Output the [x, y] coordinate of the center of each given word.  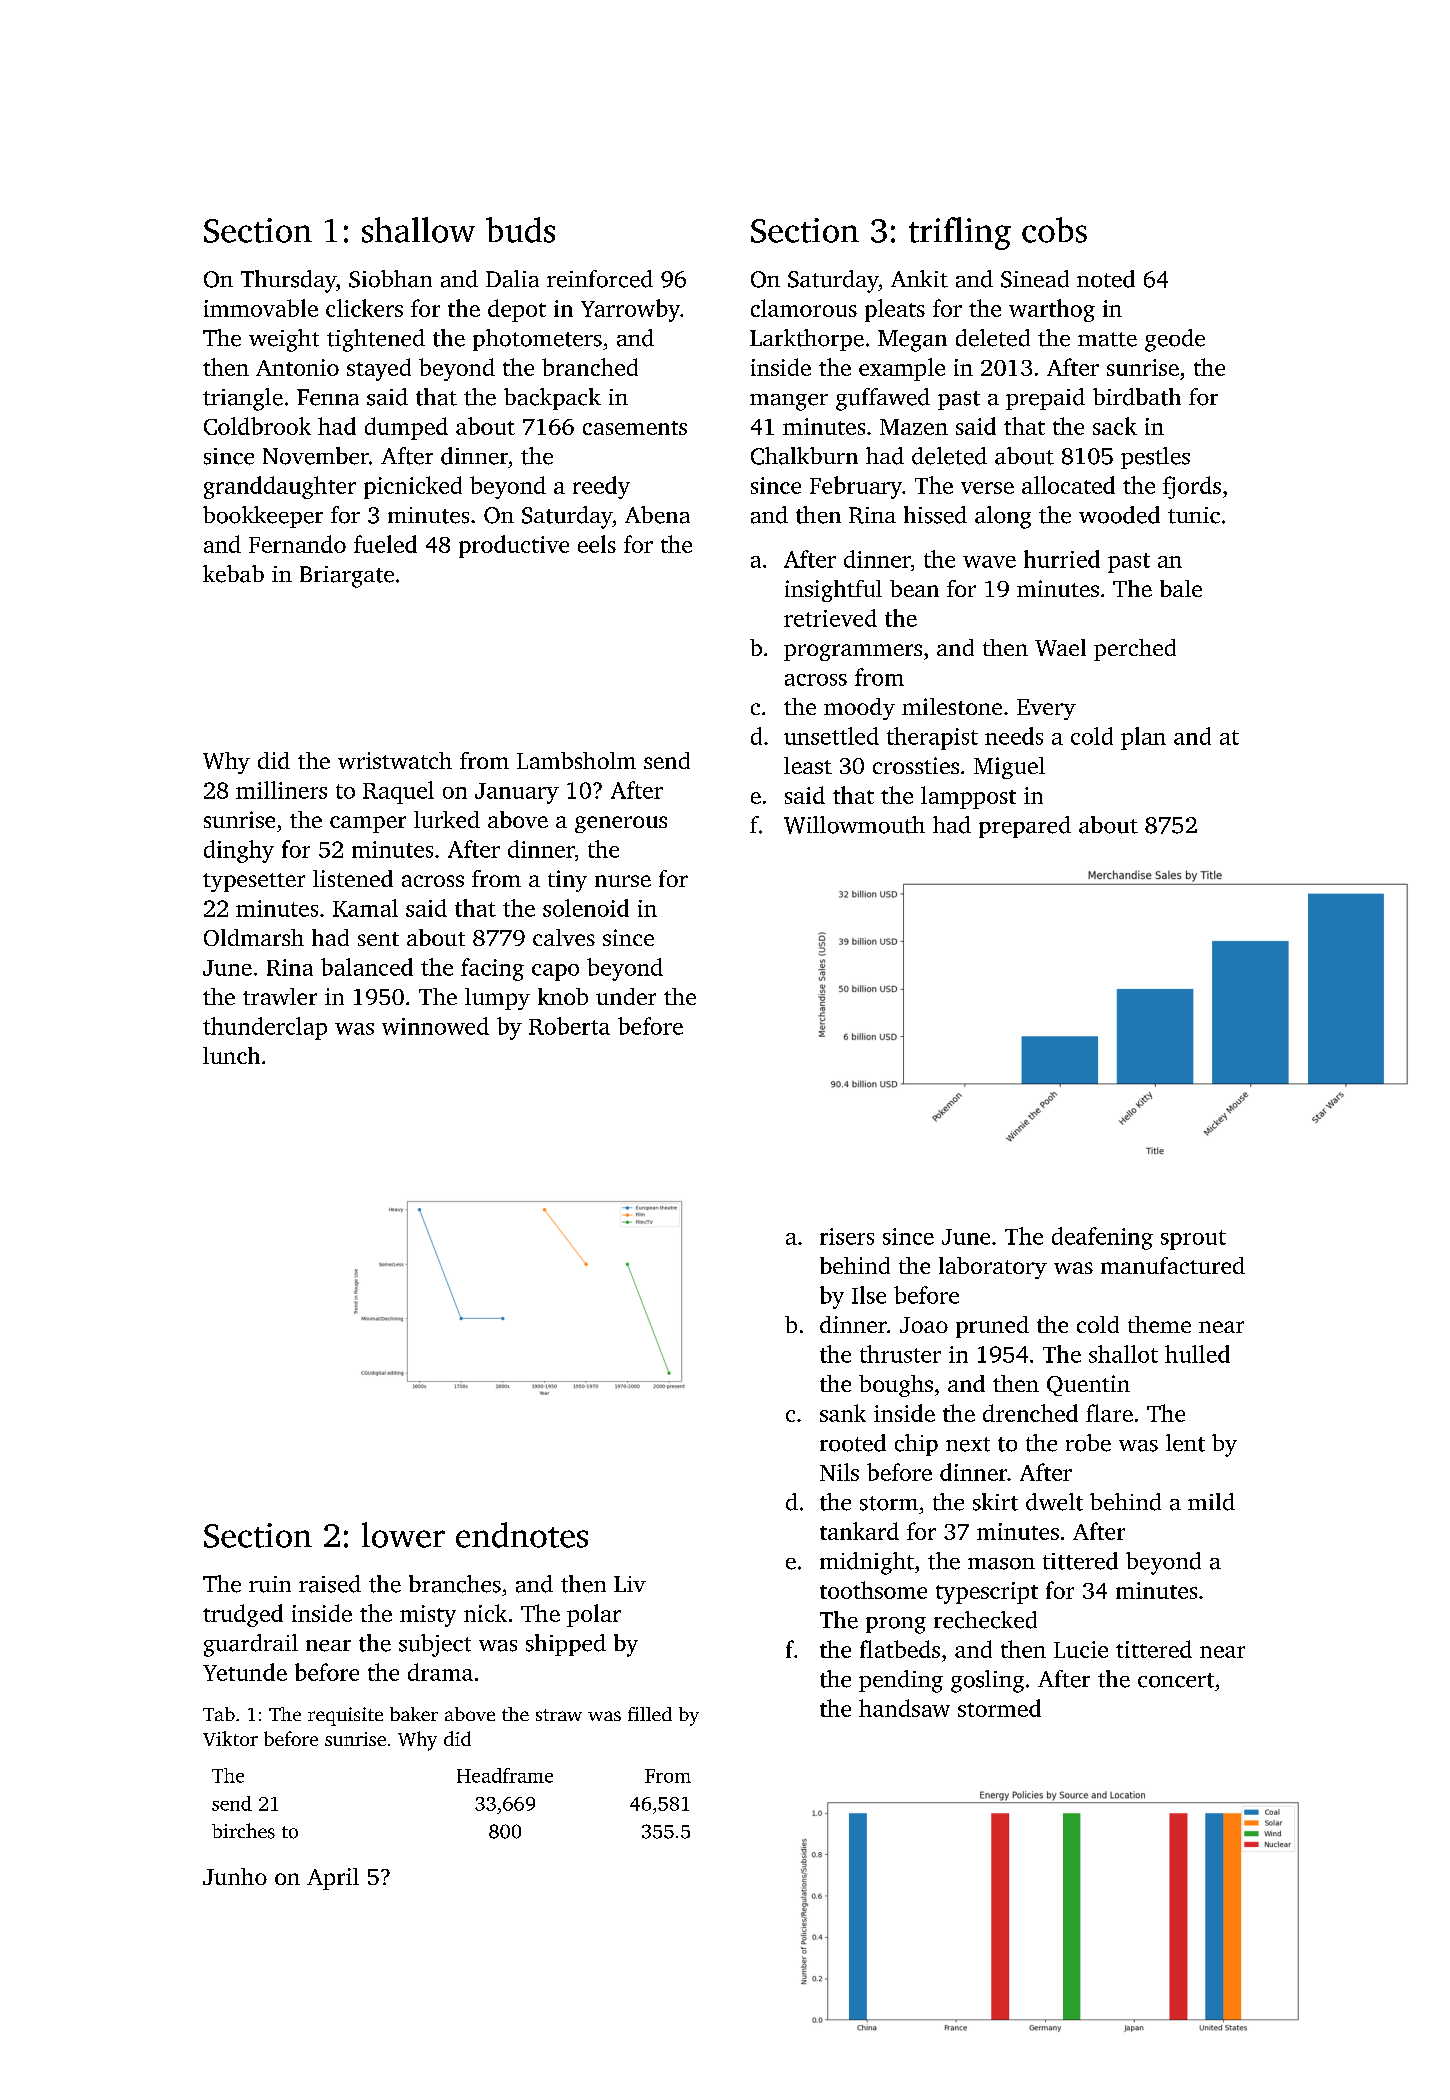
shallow [418, 230]
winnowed [435, 1026]
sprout [1193, 1240]
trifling [960, 233]
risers [847, 1236]
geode [1175, 340]
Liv [630, 1584]
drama [440, 1672]
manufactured [1173, 1265]
